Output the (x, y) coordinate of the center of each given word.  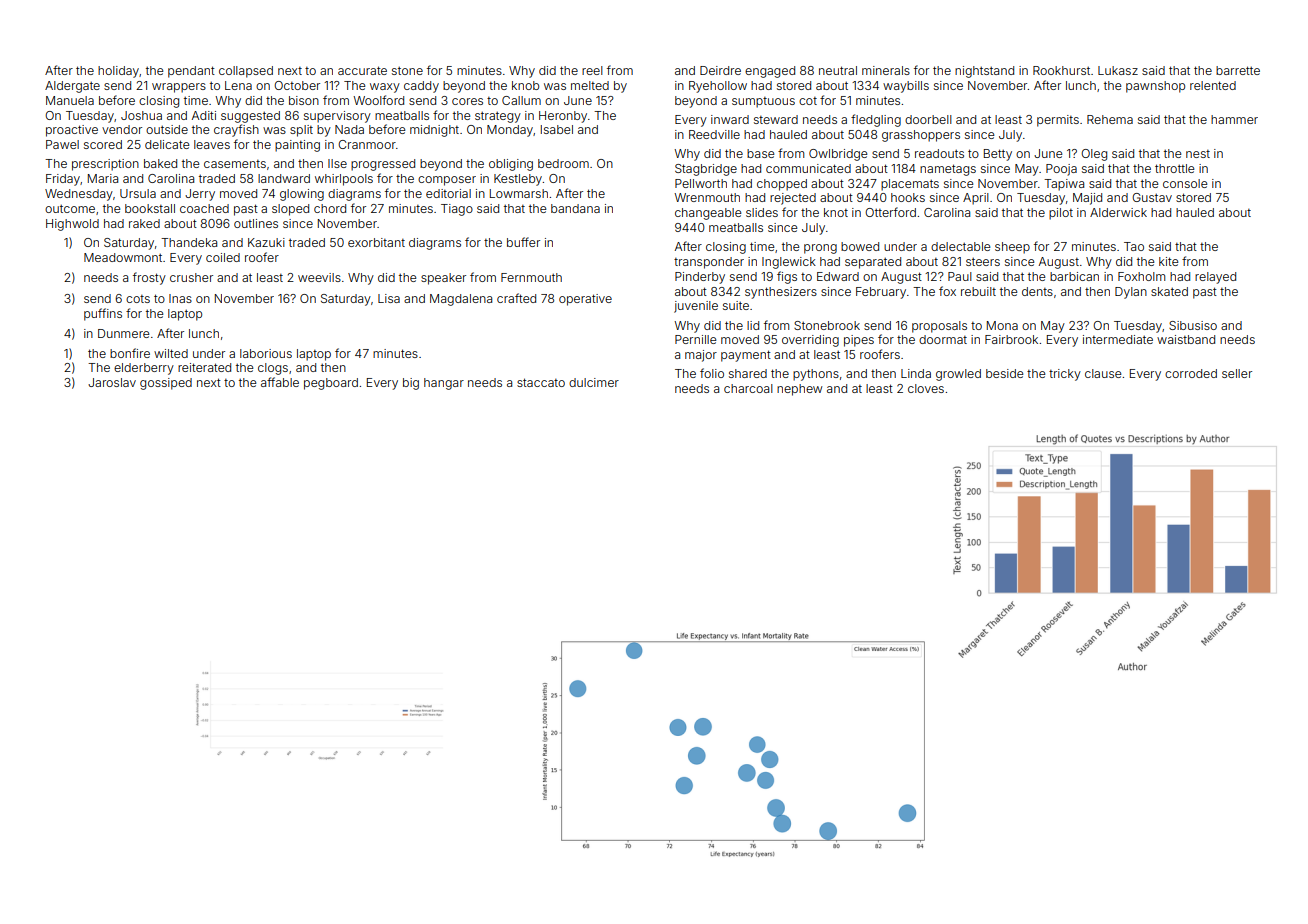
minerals (886, 70)
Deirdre (720, 70)
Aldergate (72, 87)
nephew (799, 390)
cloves (926, 388)
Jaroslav (112, 382)
